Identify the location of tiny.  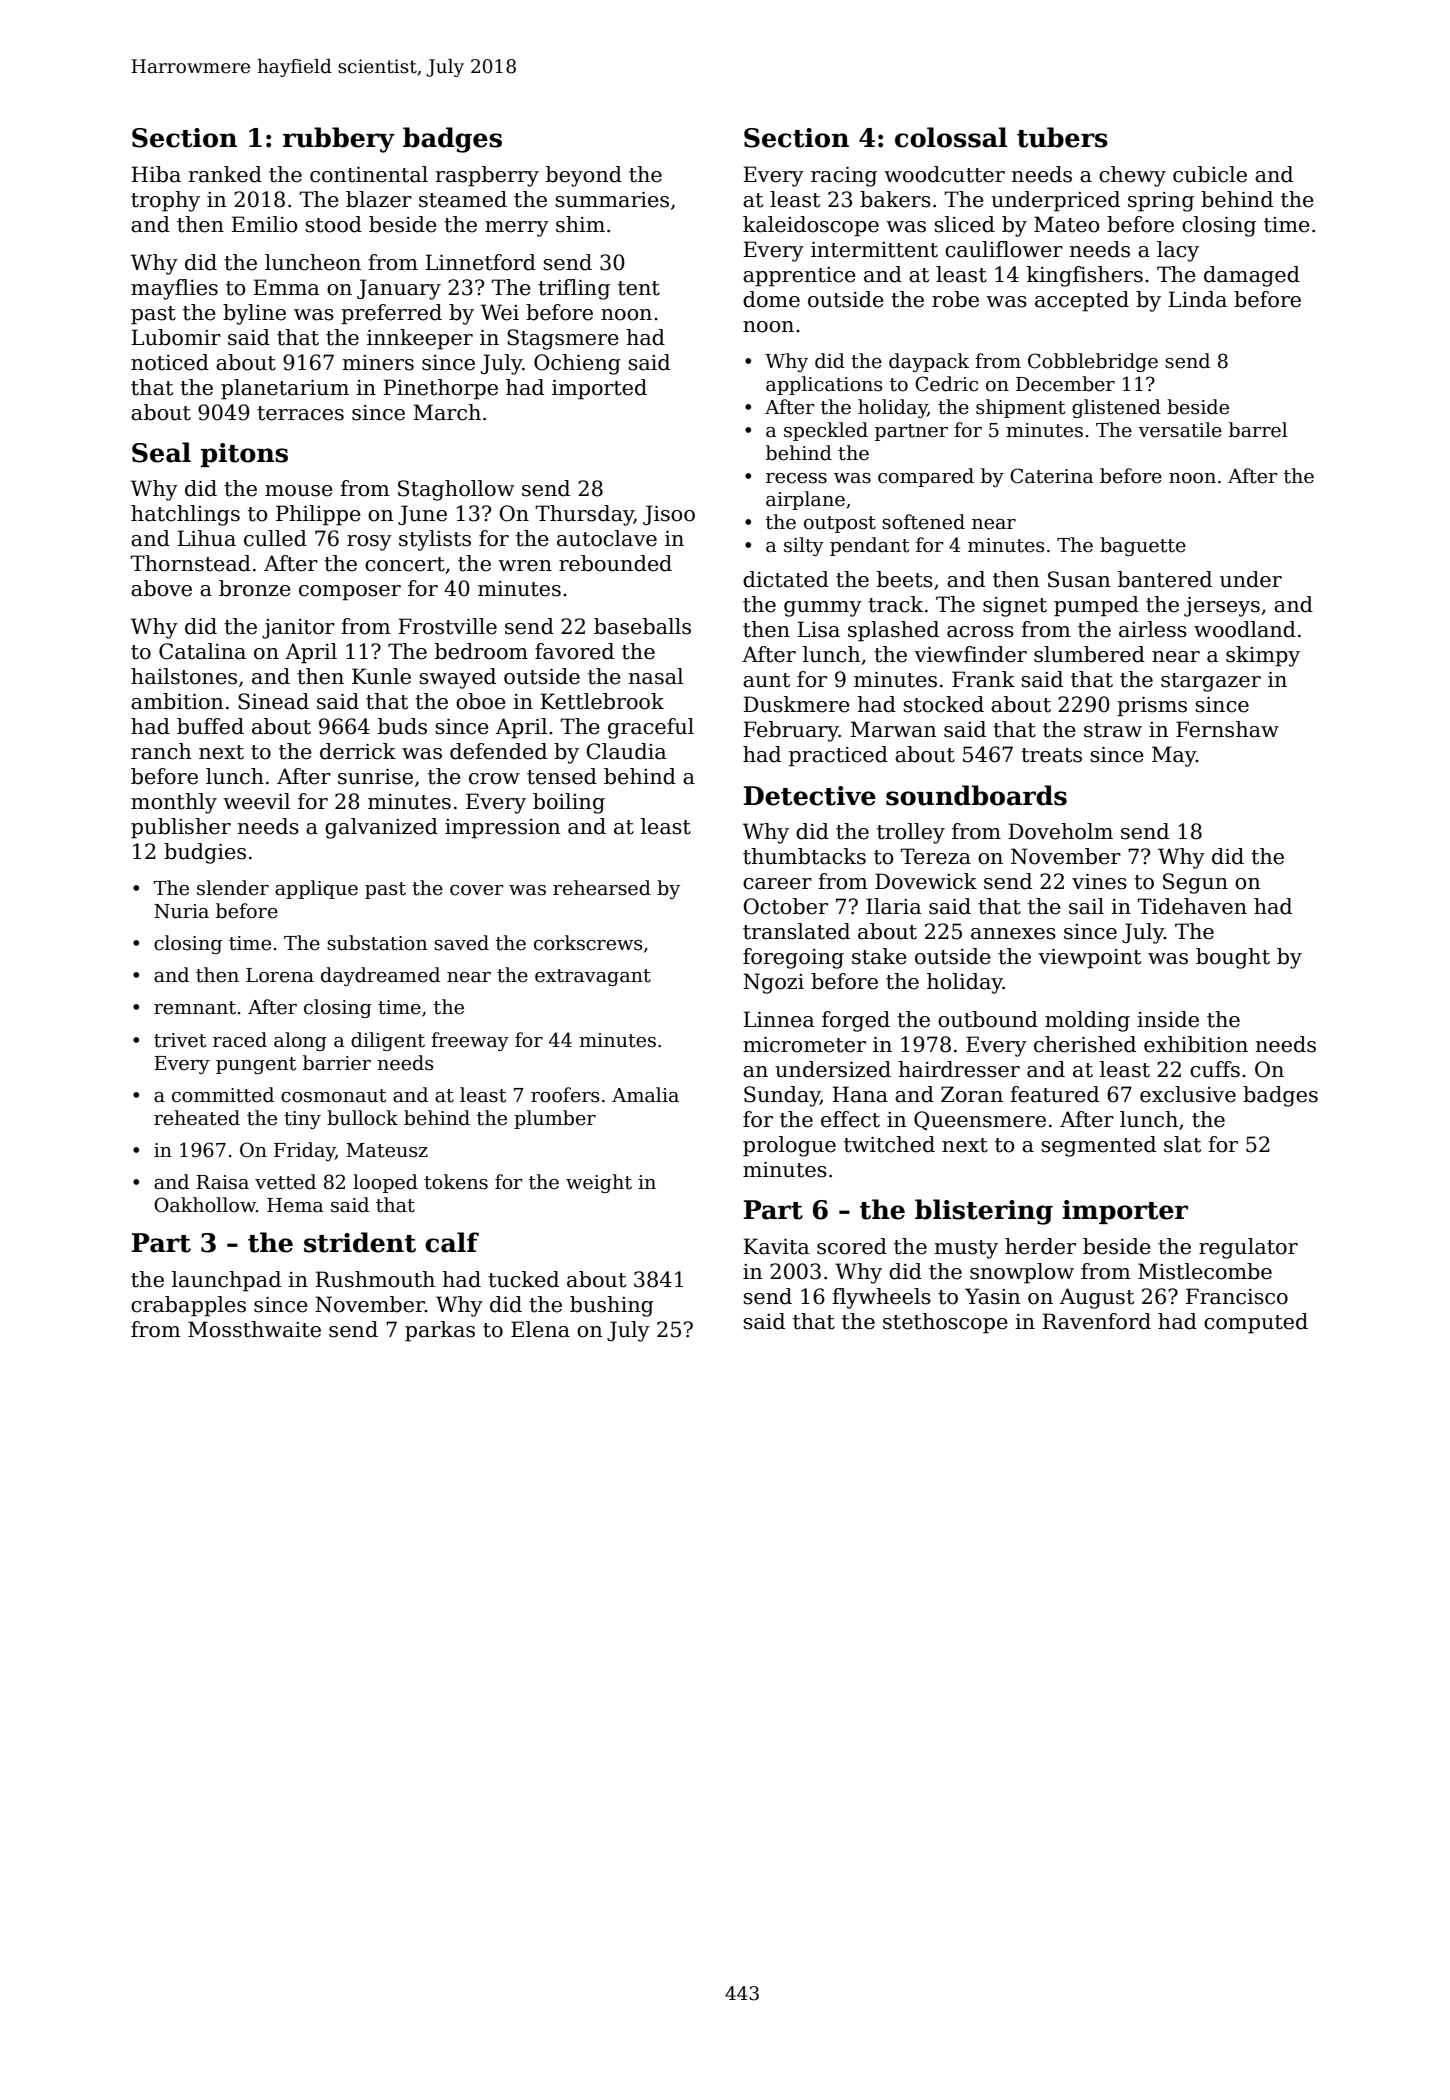
(302, 1120).
